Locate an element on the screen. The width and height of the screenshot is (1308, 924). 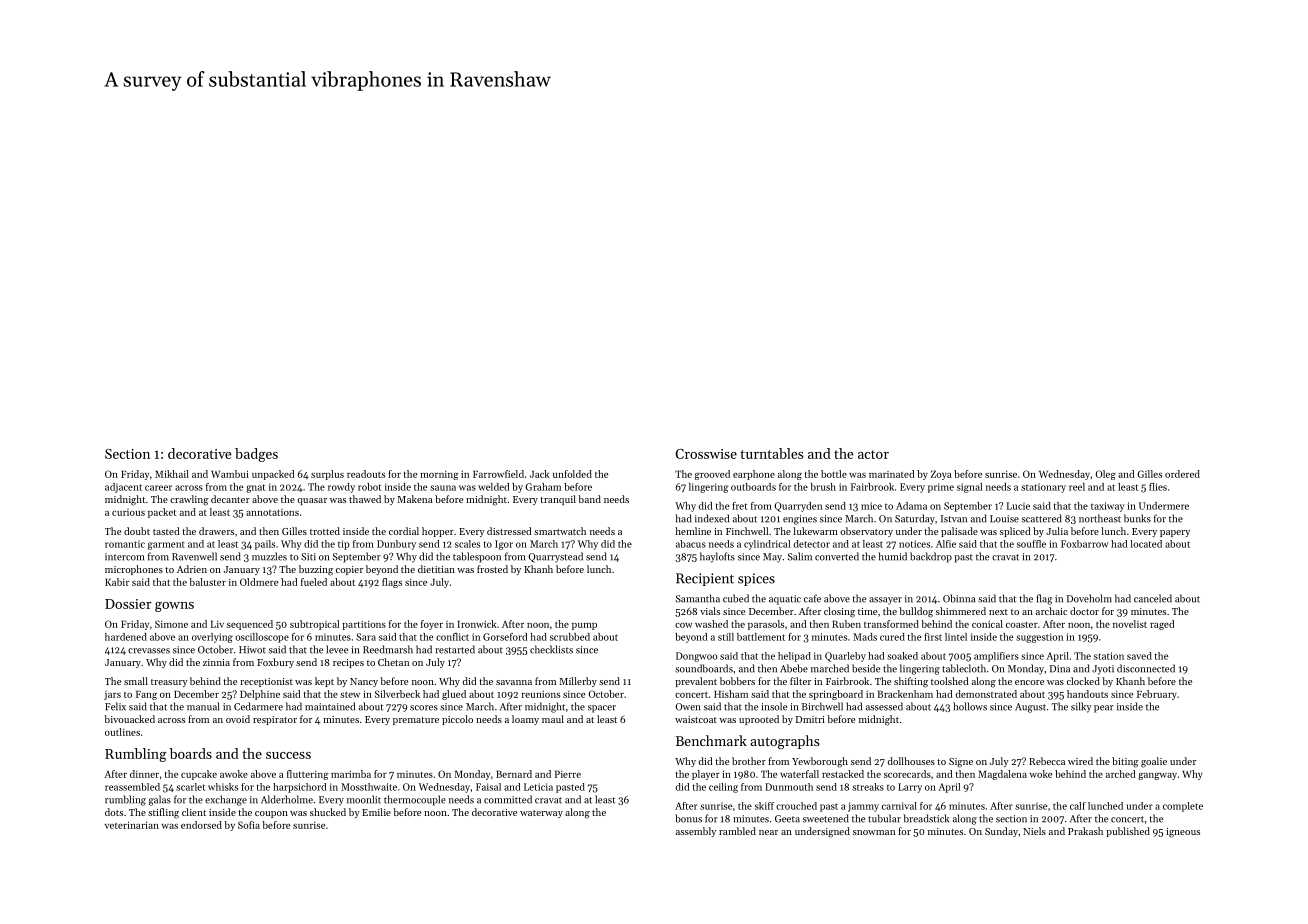
Farrowfield is located at coordinates (498, 474).
